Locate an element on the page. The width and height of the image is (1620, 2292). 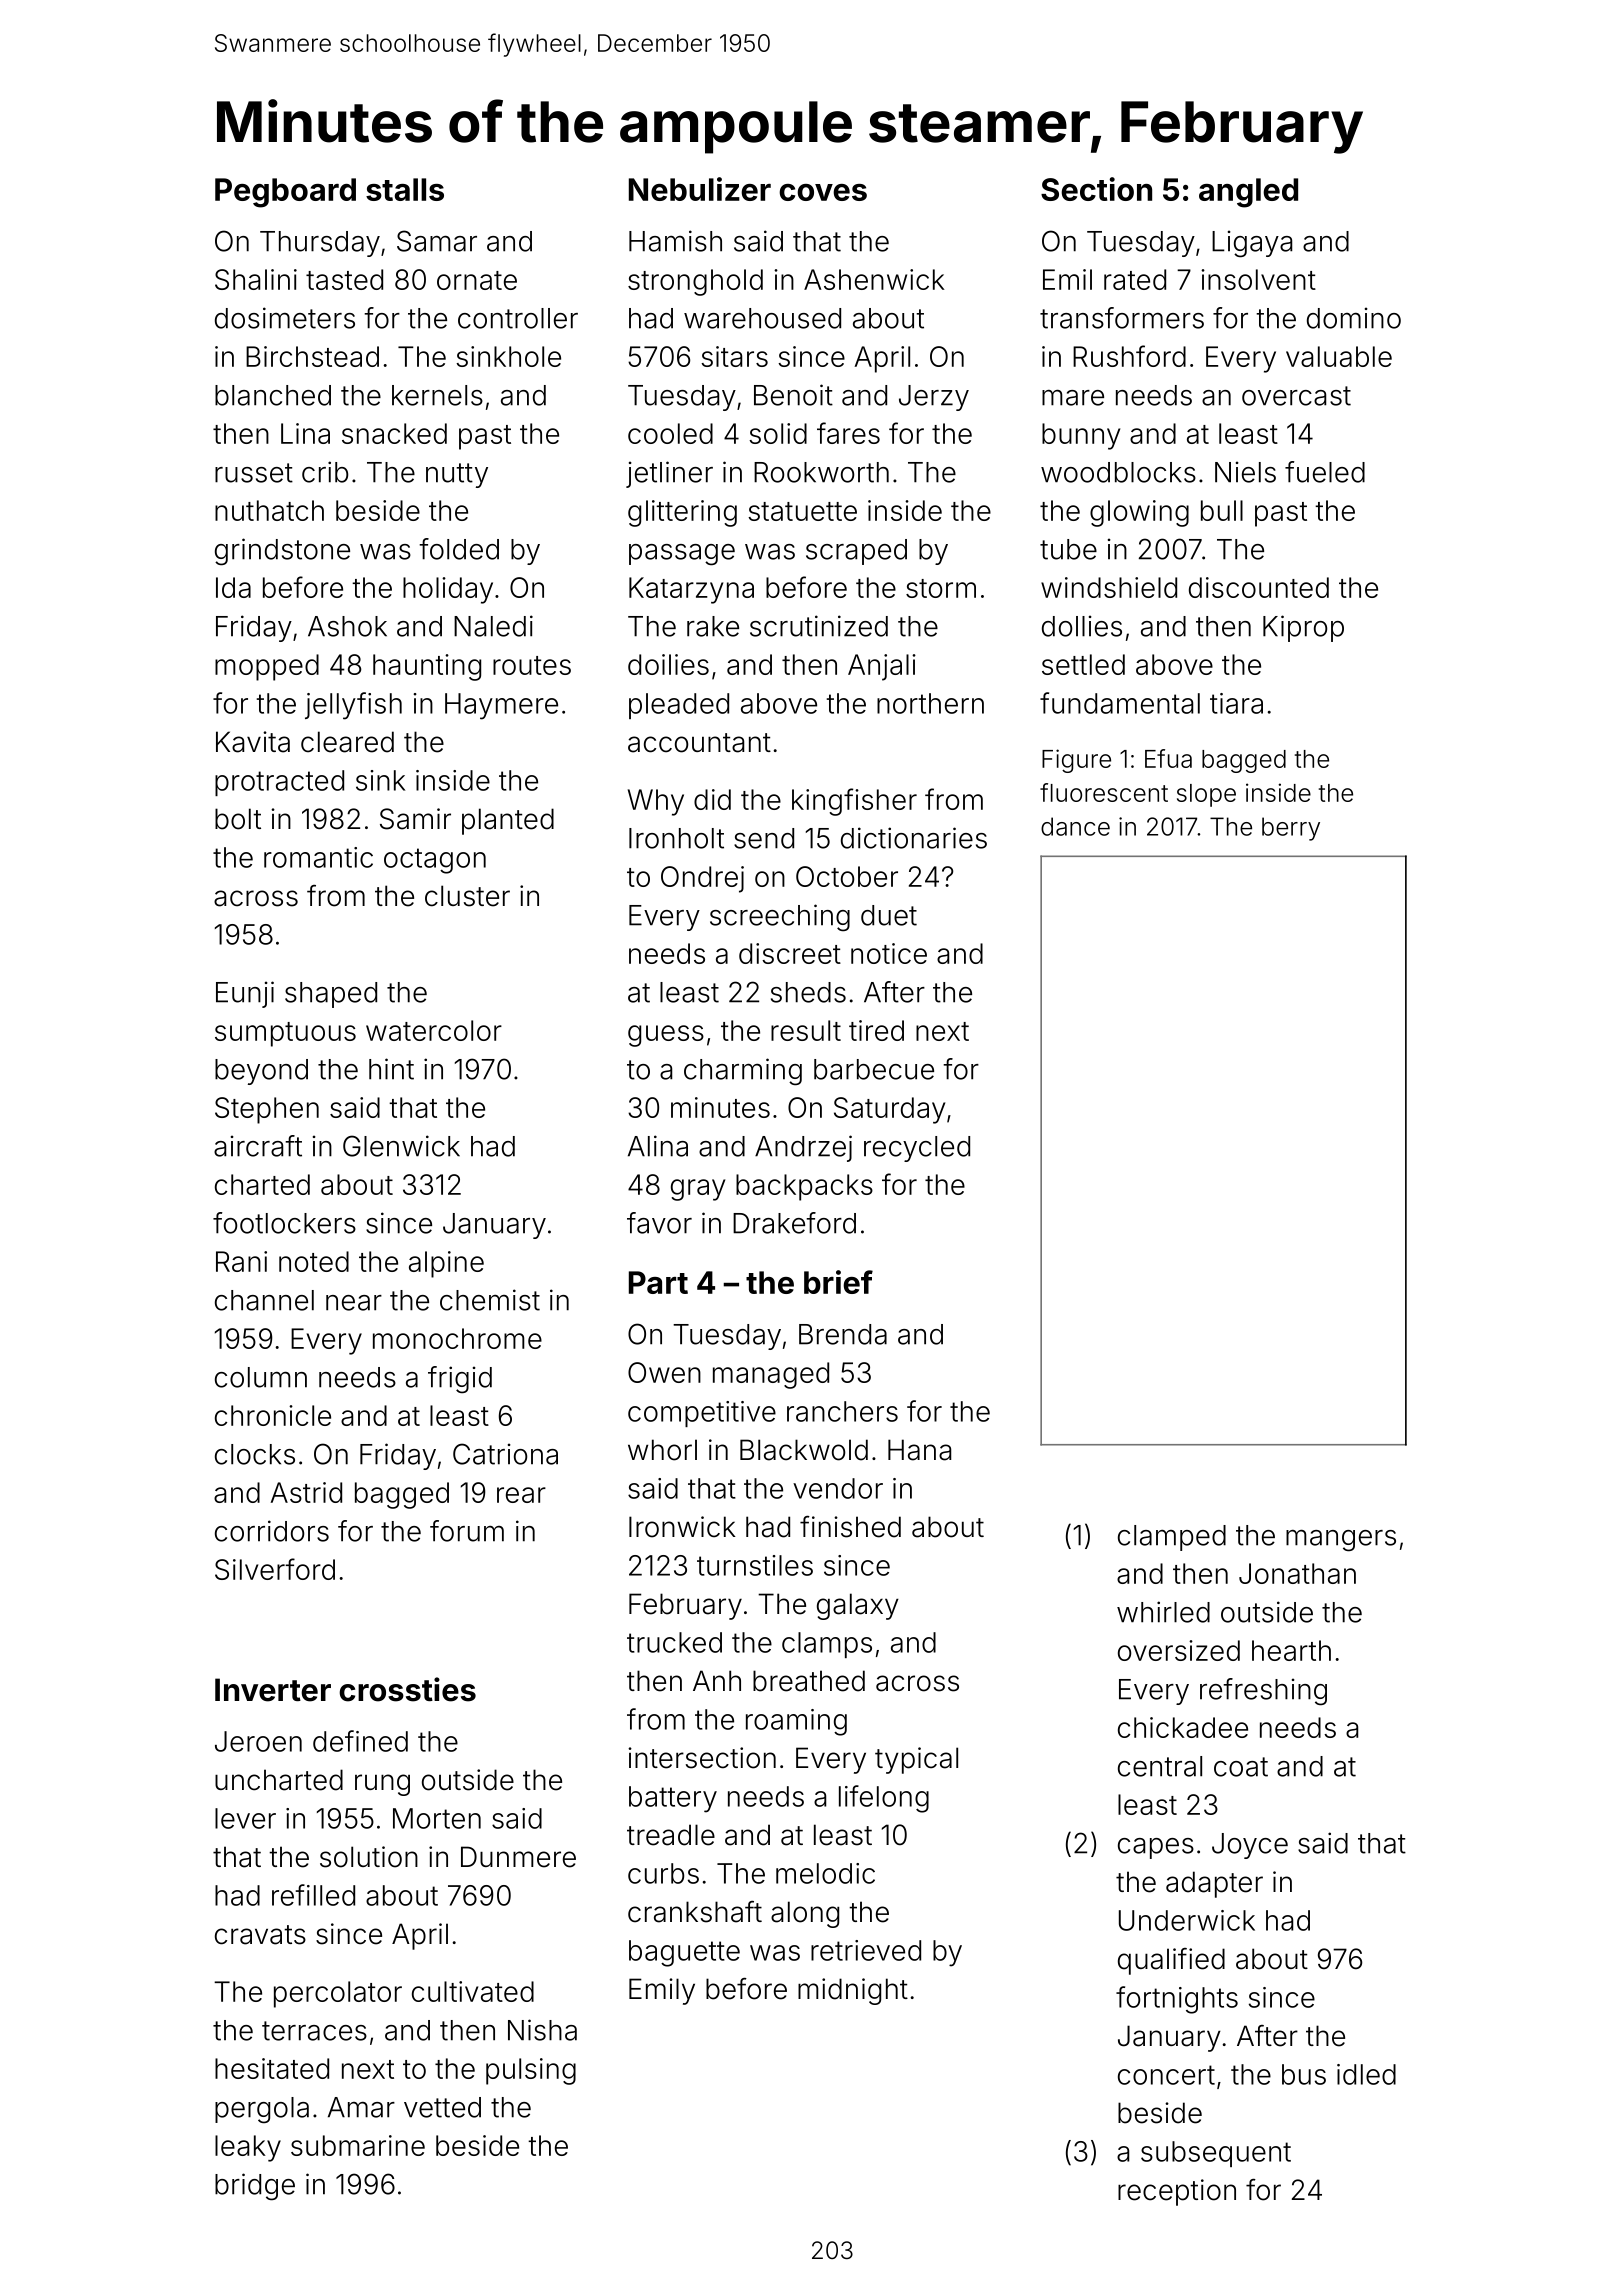
Stephen is located at coordinates (267, 1110).
